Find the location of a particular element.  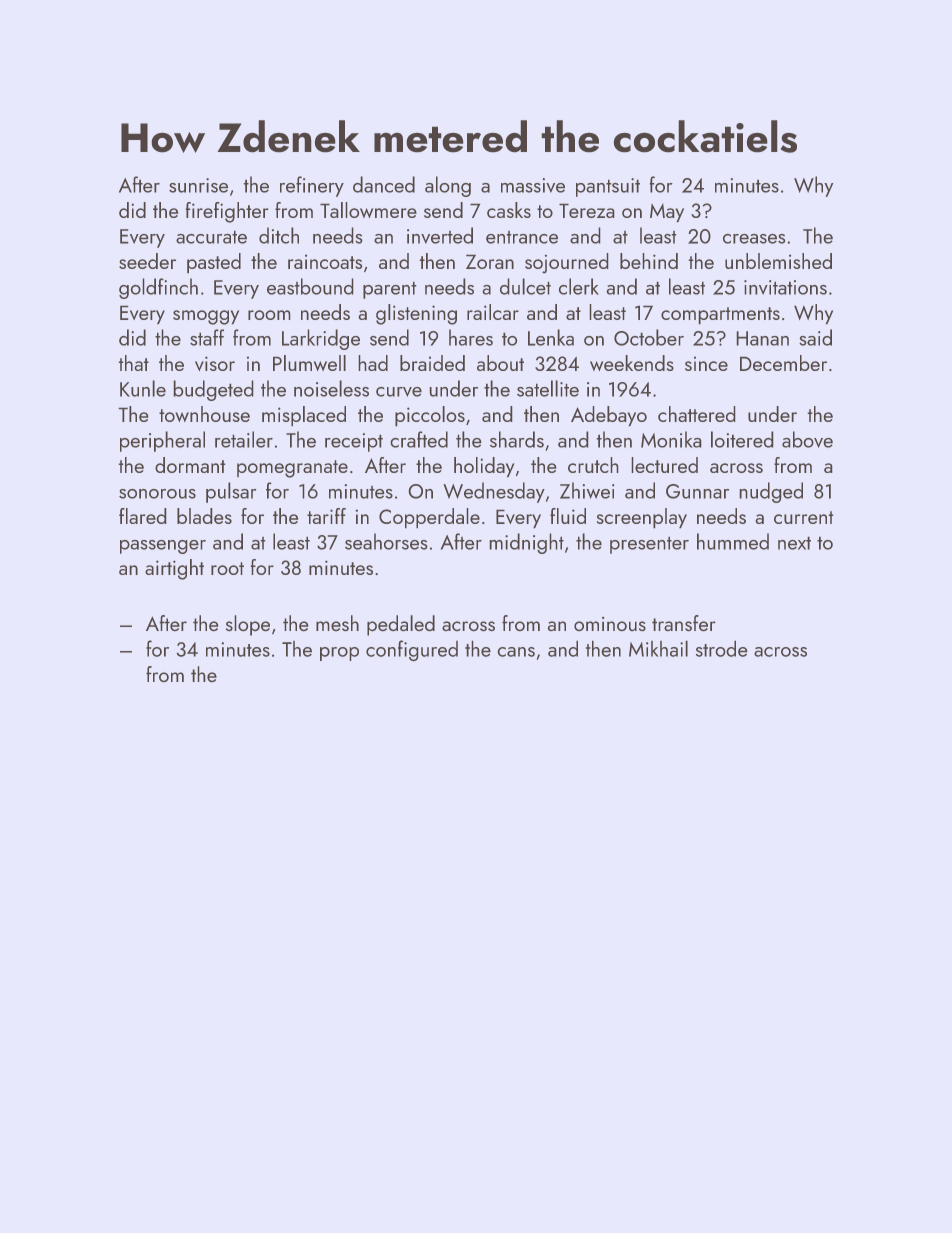

slope is located at coordinates (248, 625).
